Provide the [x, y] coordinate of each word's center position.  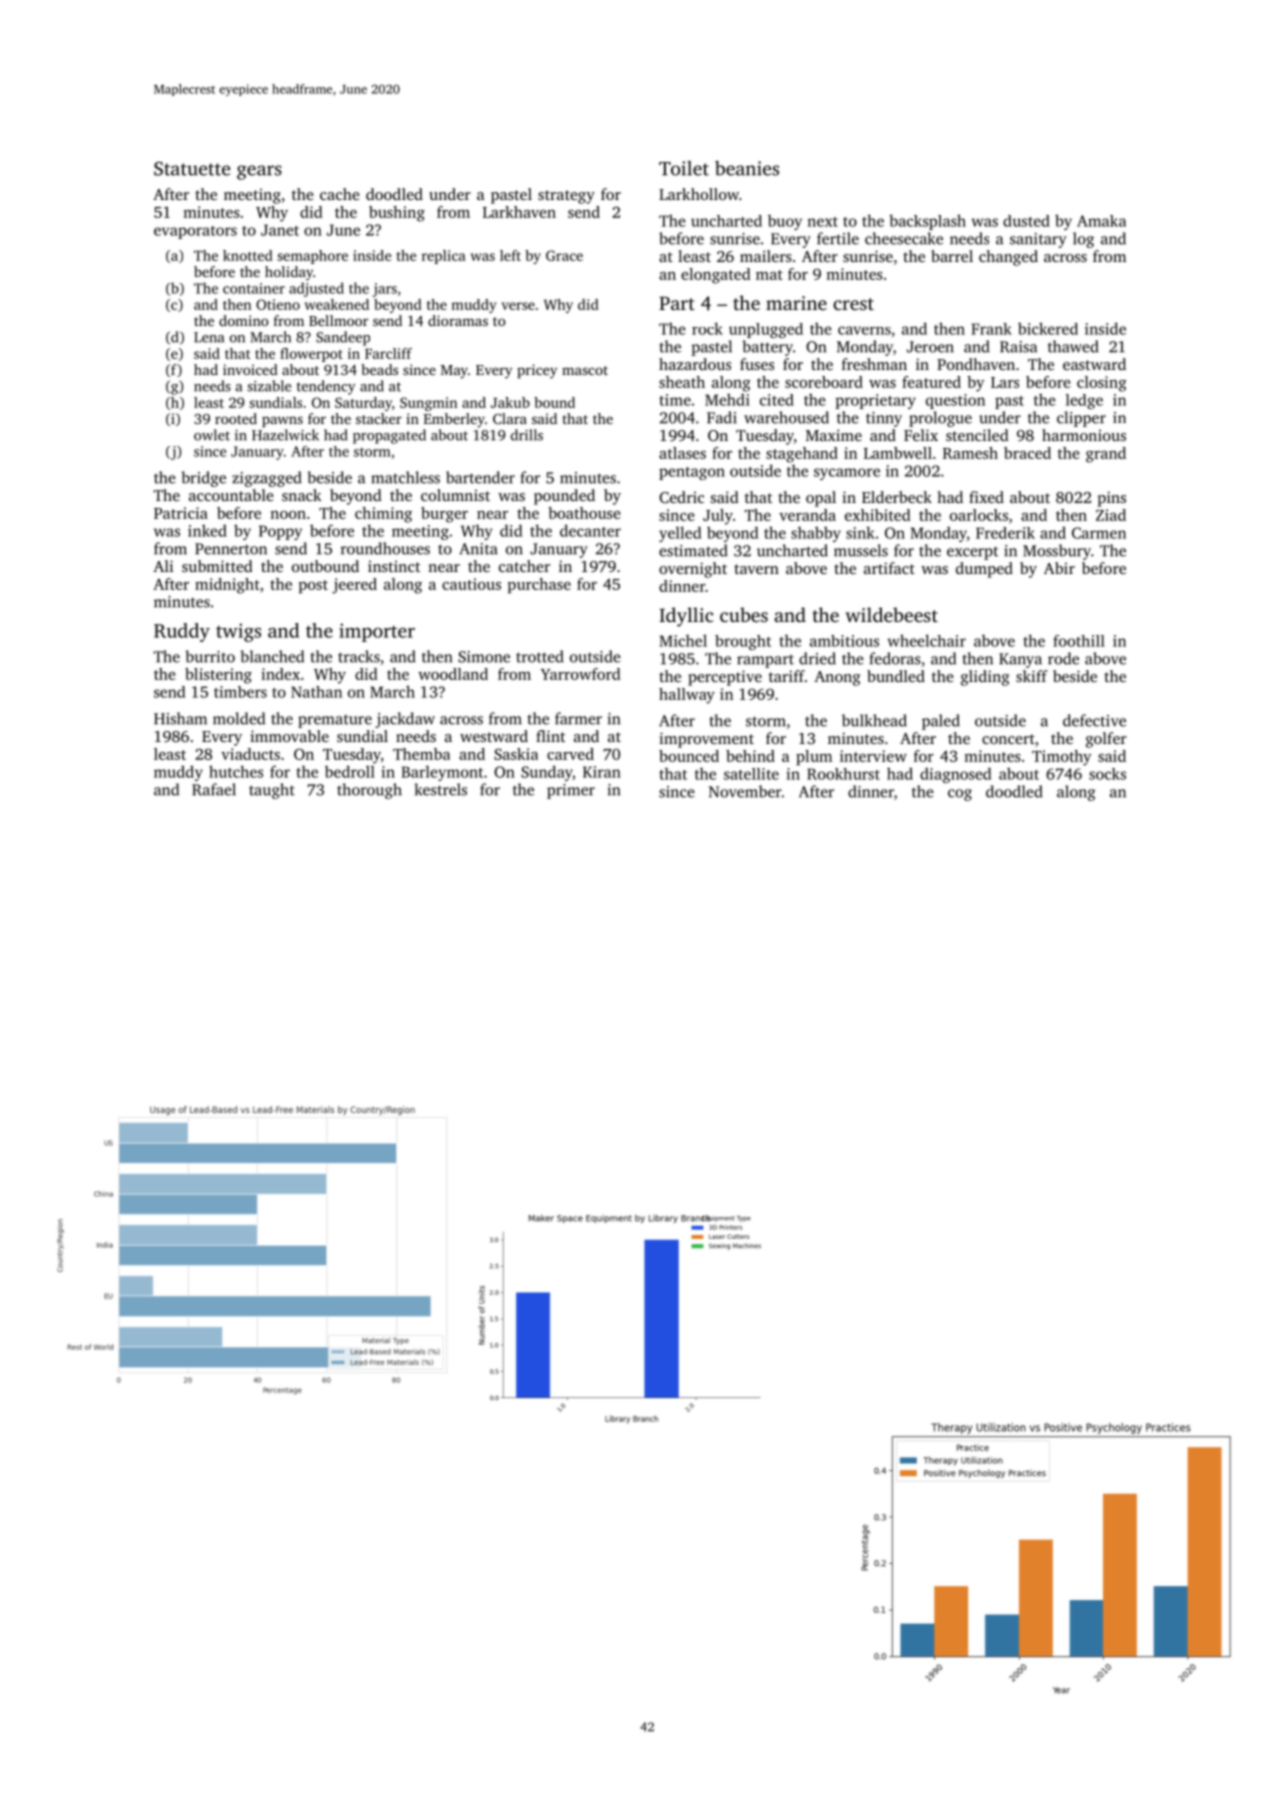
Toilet [684, 168]
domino [244, 320]
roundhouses [385, 548]
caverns [864, 330]
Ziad [1111, 515]
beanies [747, 168]
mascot [585, 370]
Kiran [602, 772]
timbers [240, 692]
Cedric [681, 497]
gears [259, 172]
